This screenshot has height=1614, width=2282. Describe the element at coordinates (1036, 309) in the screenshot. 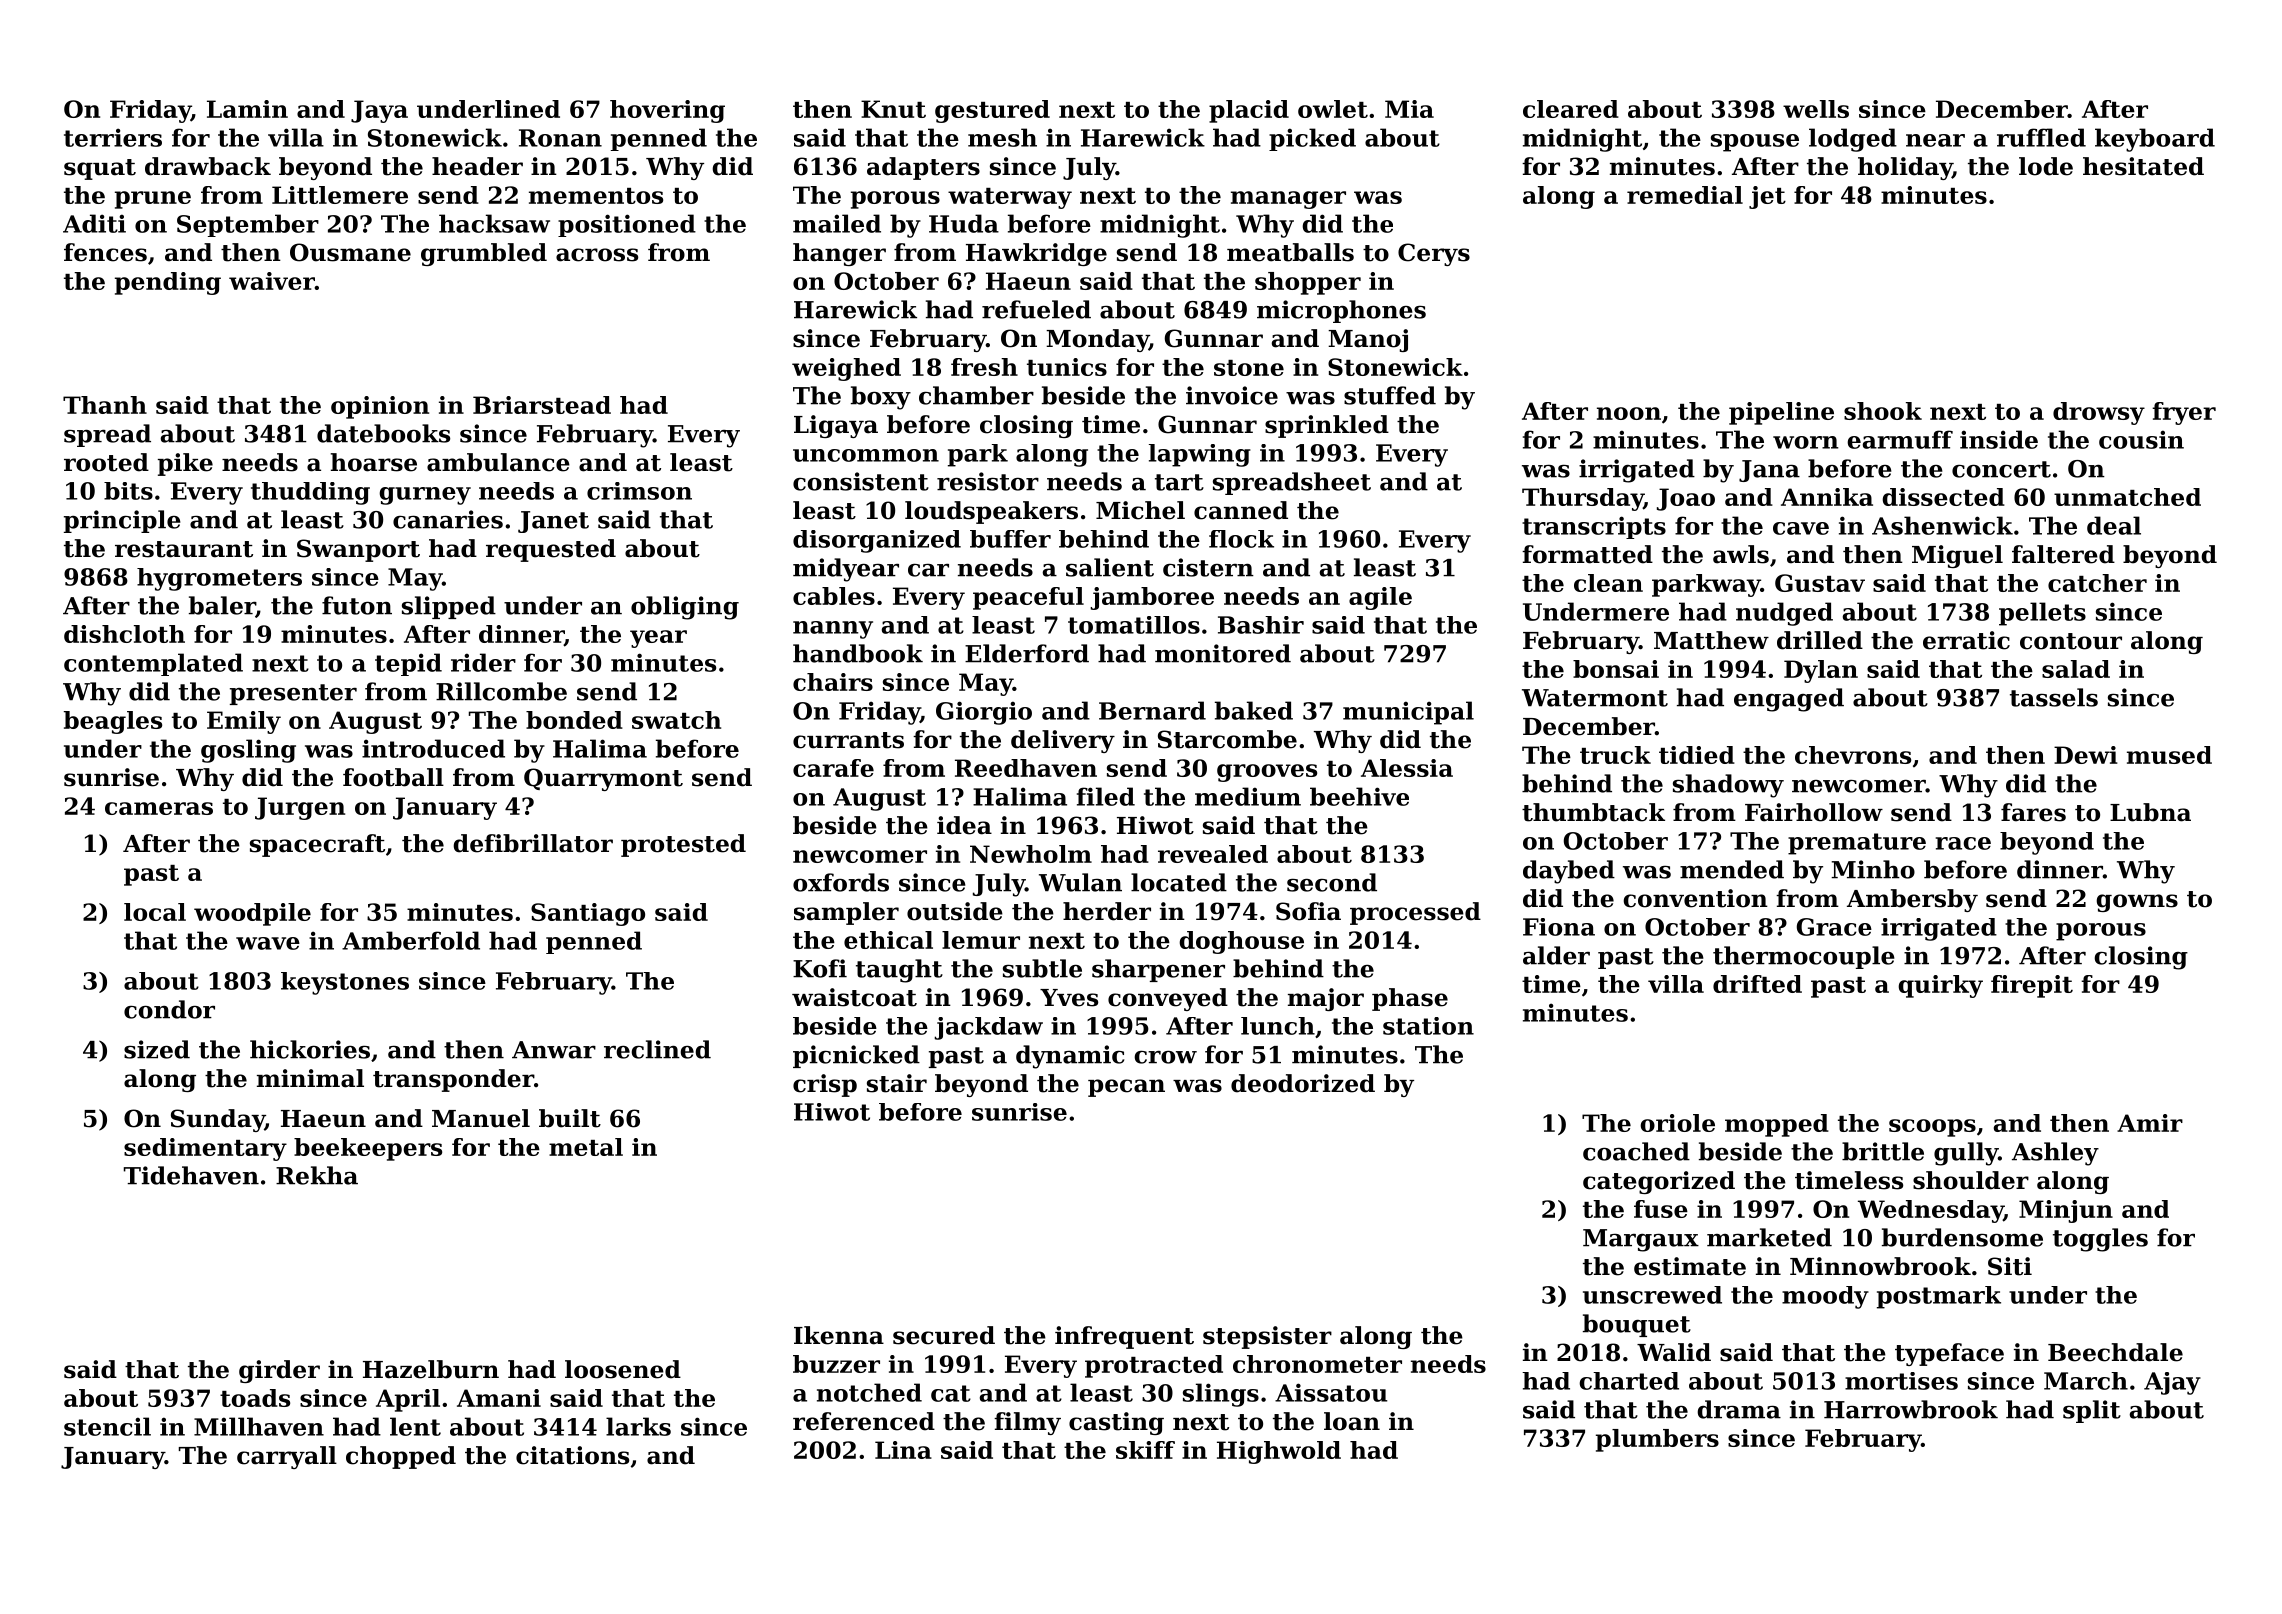

I see `refueled` at that location.
